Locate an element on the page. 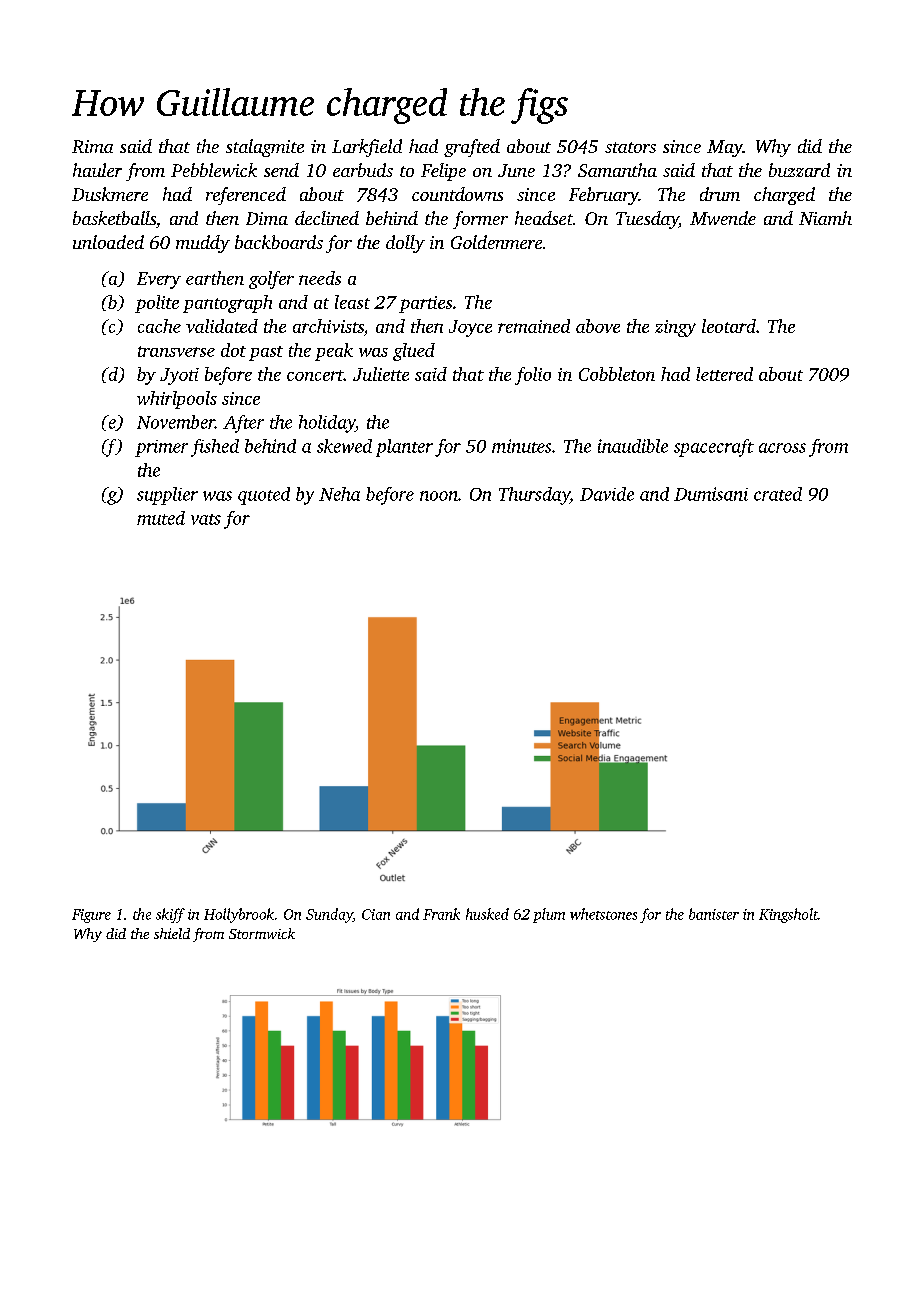 Image resolution: width=924 pixels, height=1311 pixels. basketballs is located at coordinates (114, 218).
